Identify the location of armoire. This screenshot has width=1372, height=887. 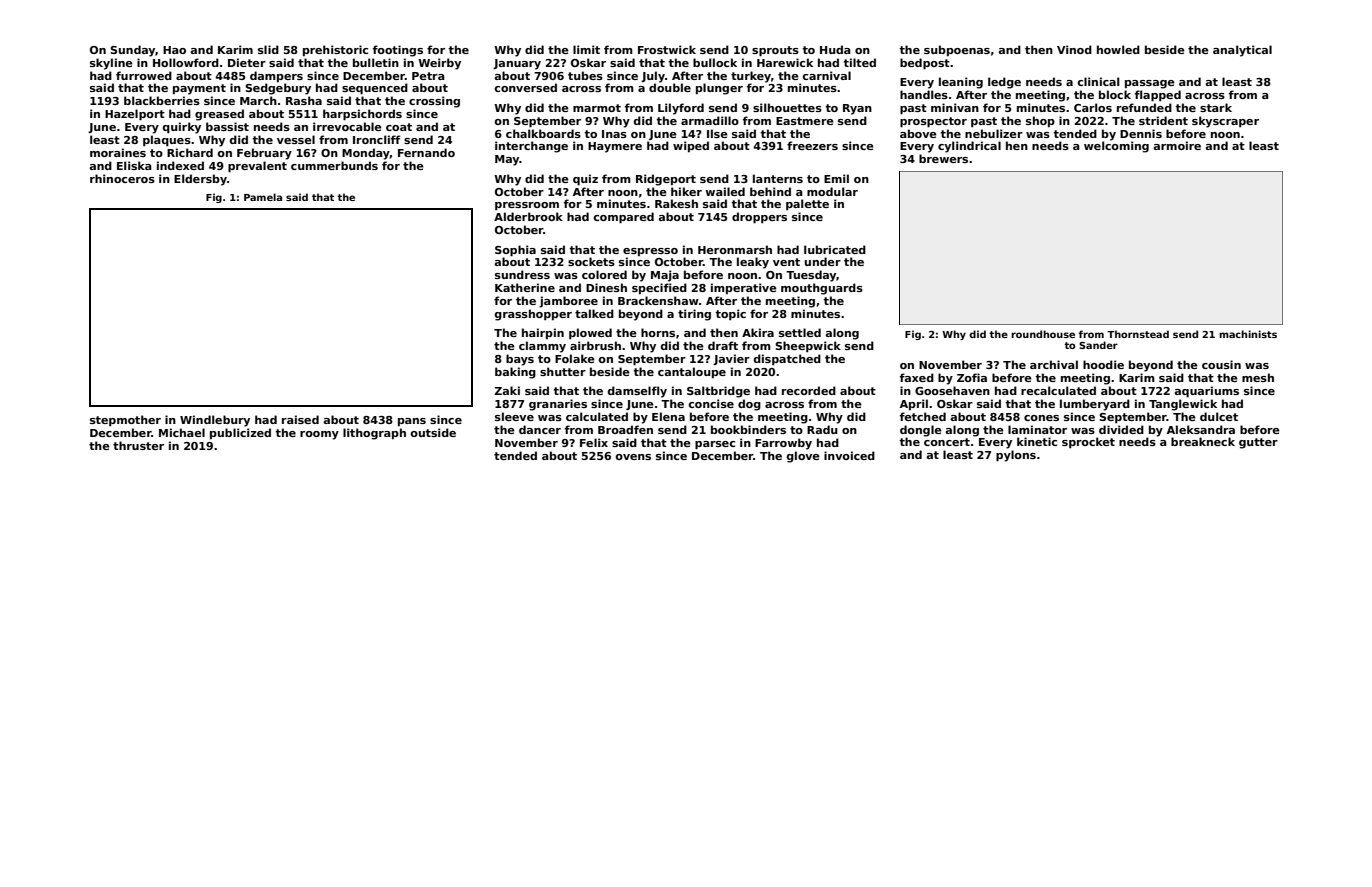
(1177, 145).
